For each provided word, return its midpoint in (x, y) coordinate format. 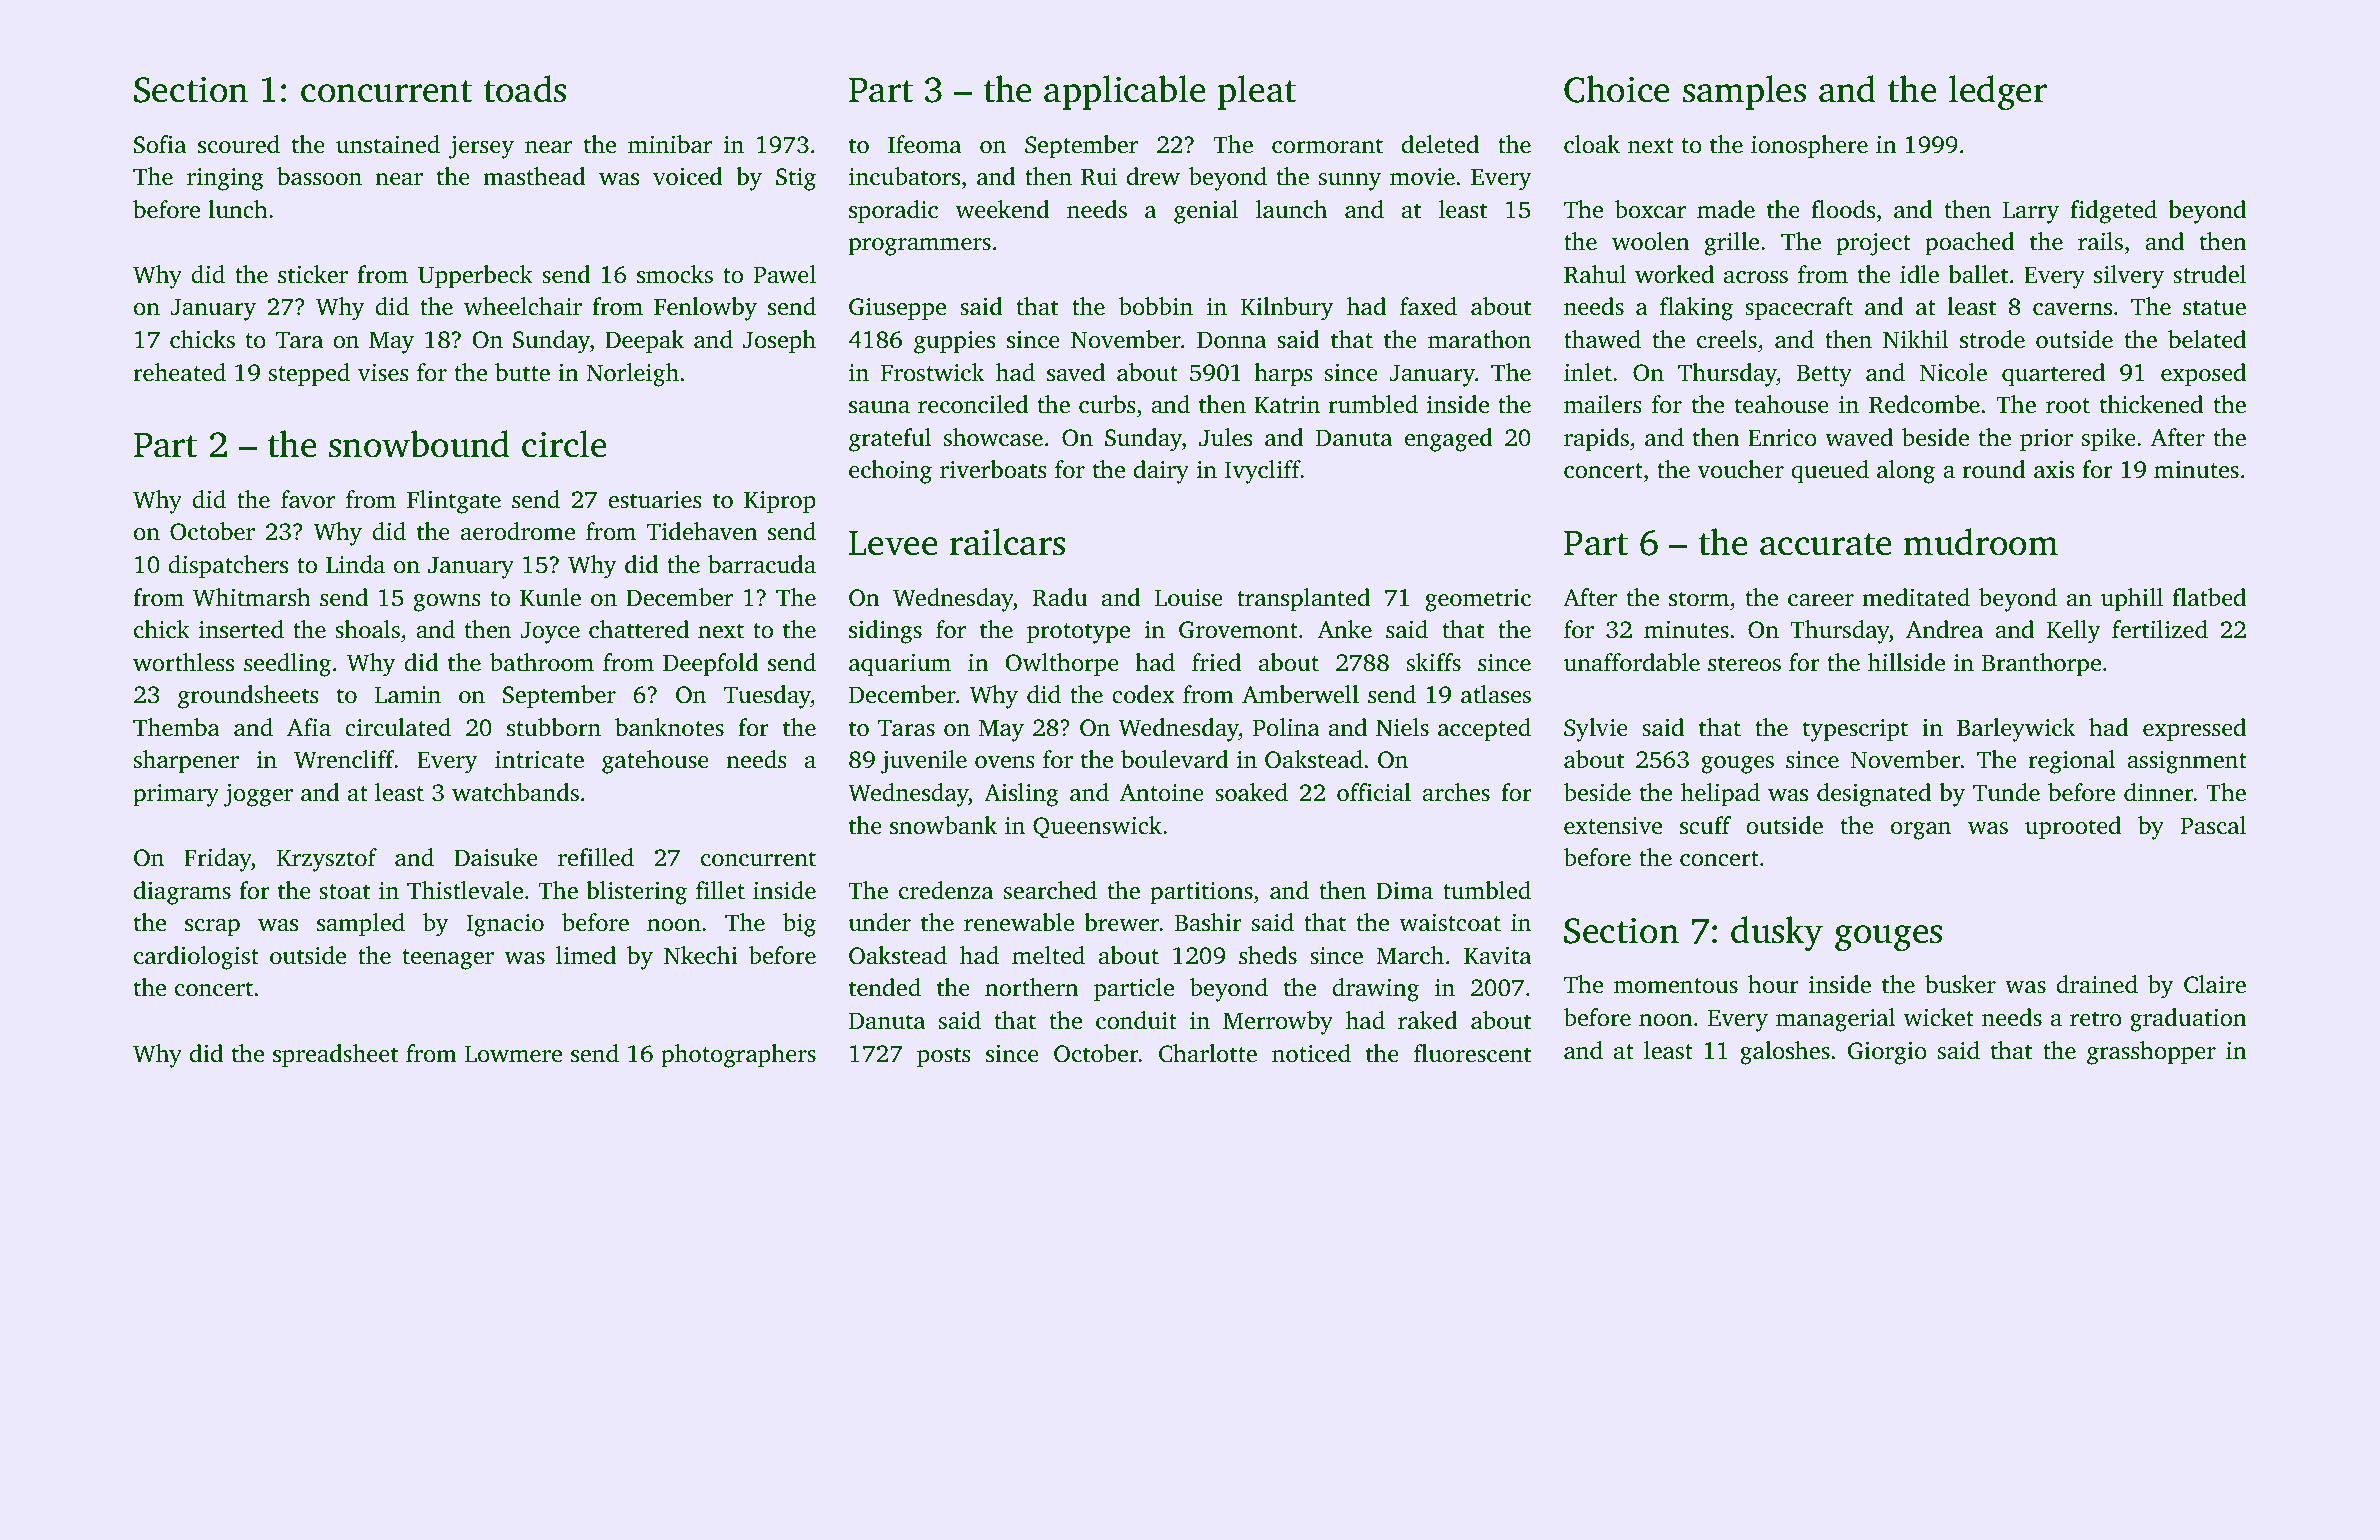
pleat (1256, 92)
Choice (1617, 89)
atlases (1496, 694)
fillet (720, 890)
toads (525, 89)
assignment (2187, 762)
